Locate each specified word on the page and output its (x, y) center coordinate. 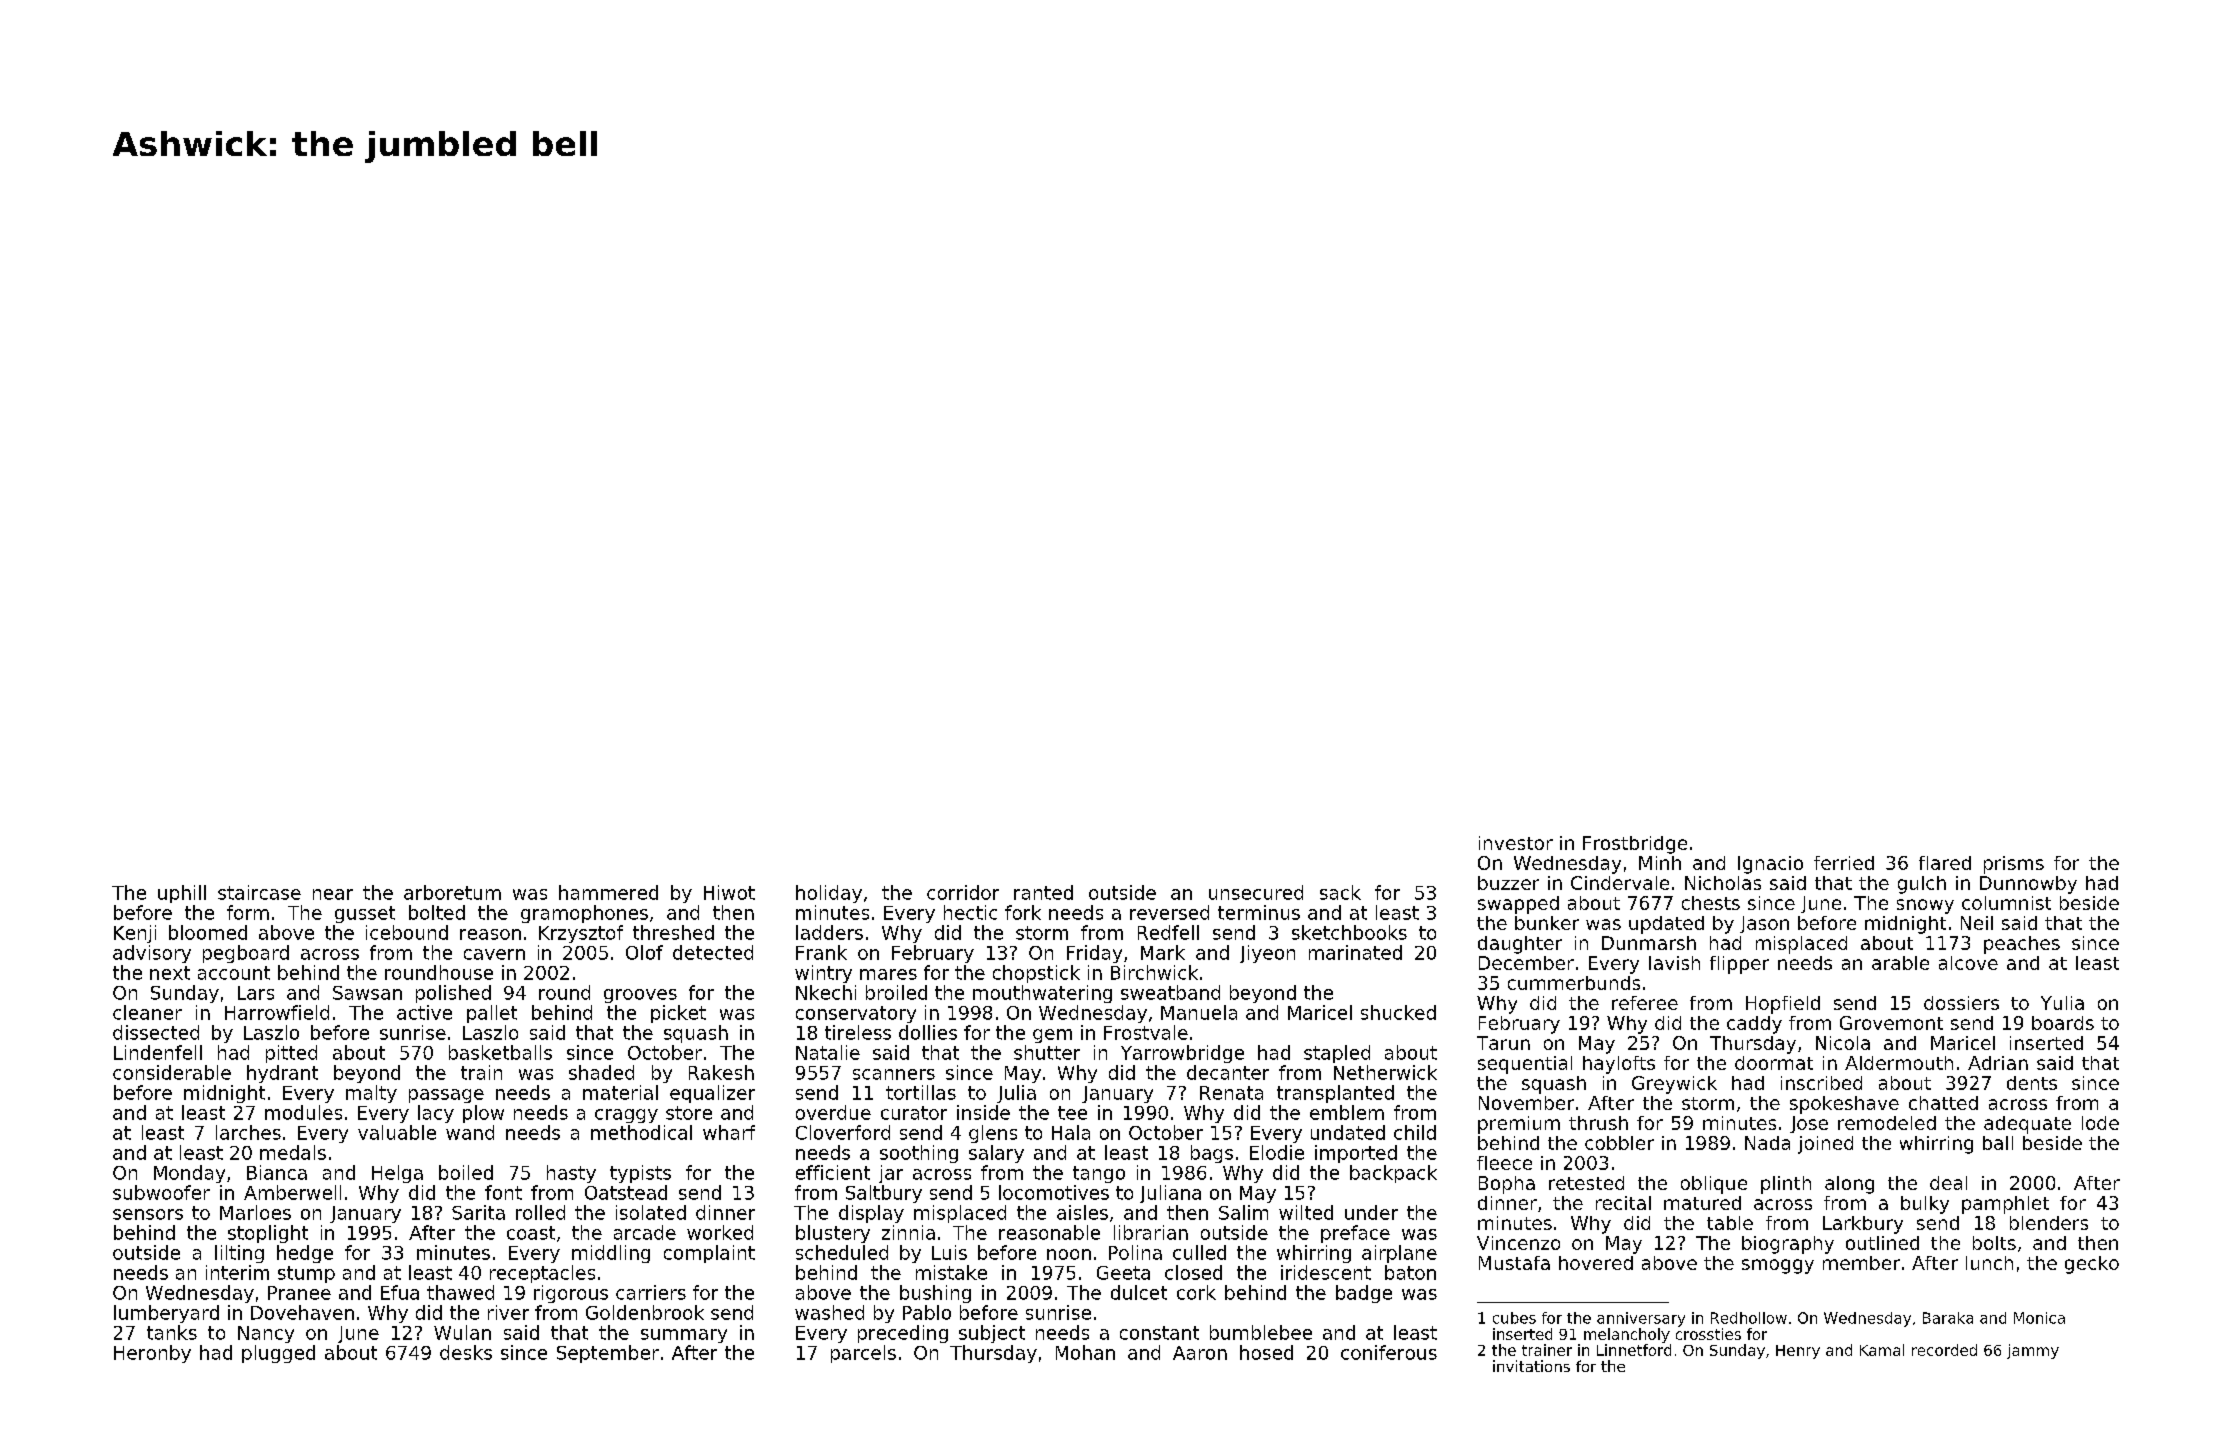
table (1730, 1223)
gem (1052, 1036)
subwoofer (161, 1192)
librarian (1151, 1232)
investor (1516, 843)
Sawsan (367, 993)
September (608, 1354)
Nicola (1843, 1043)
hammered (608, 892)
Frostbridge (1635, 845)
